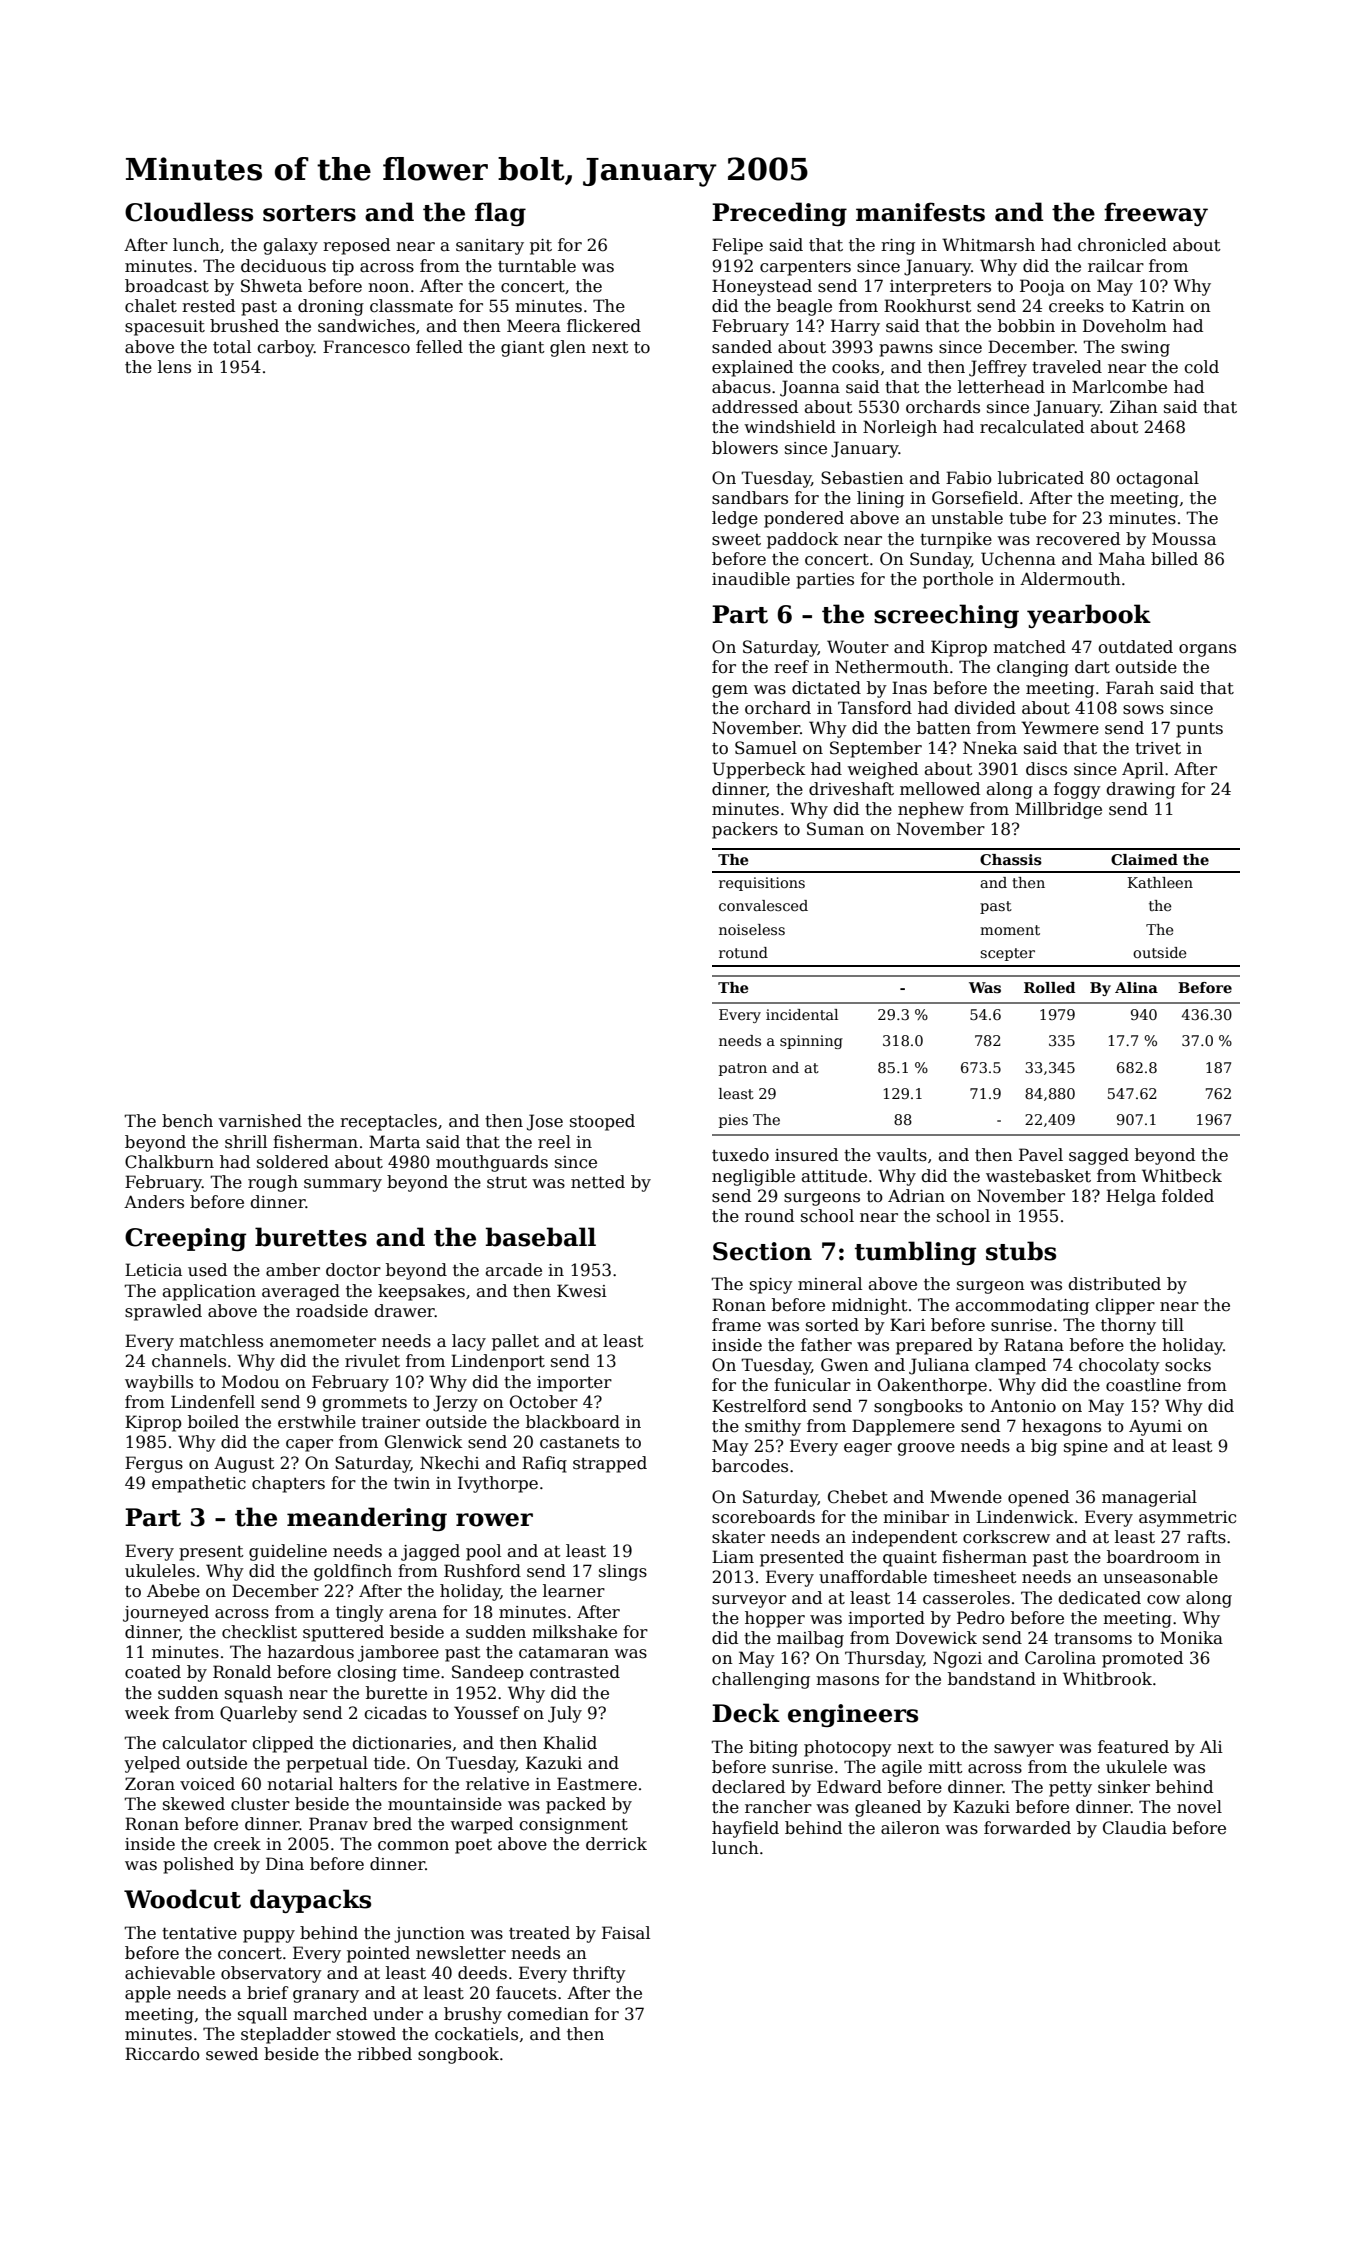  What do you see at coordinates (604, 326) in the image?
I see `flickered` at bounding box center [604, 326].
